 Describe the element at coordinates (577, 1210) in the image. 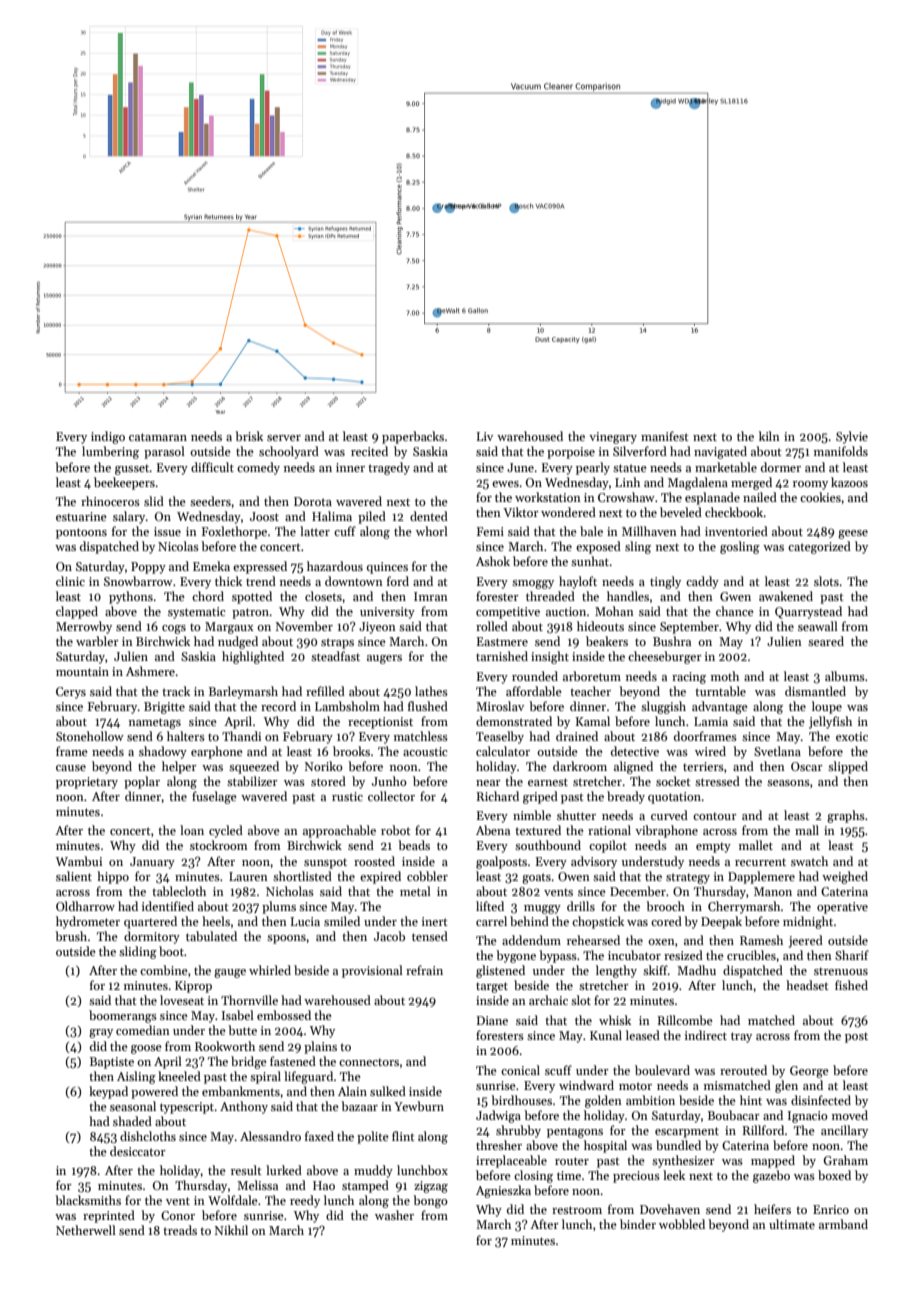

I see `restroom` at that location.
